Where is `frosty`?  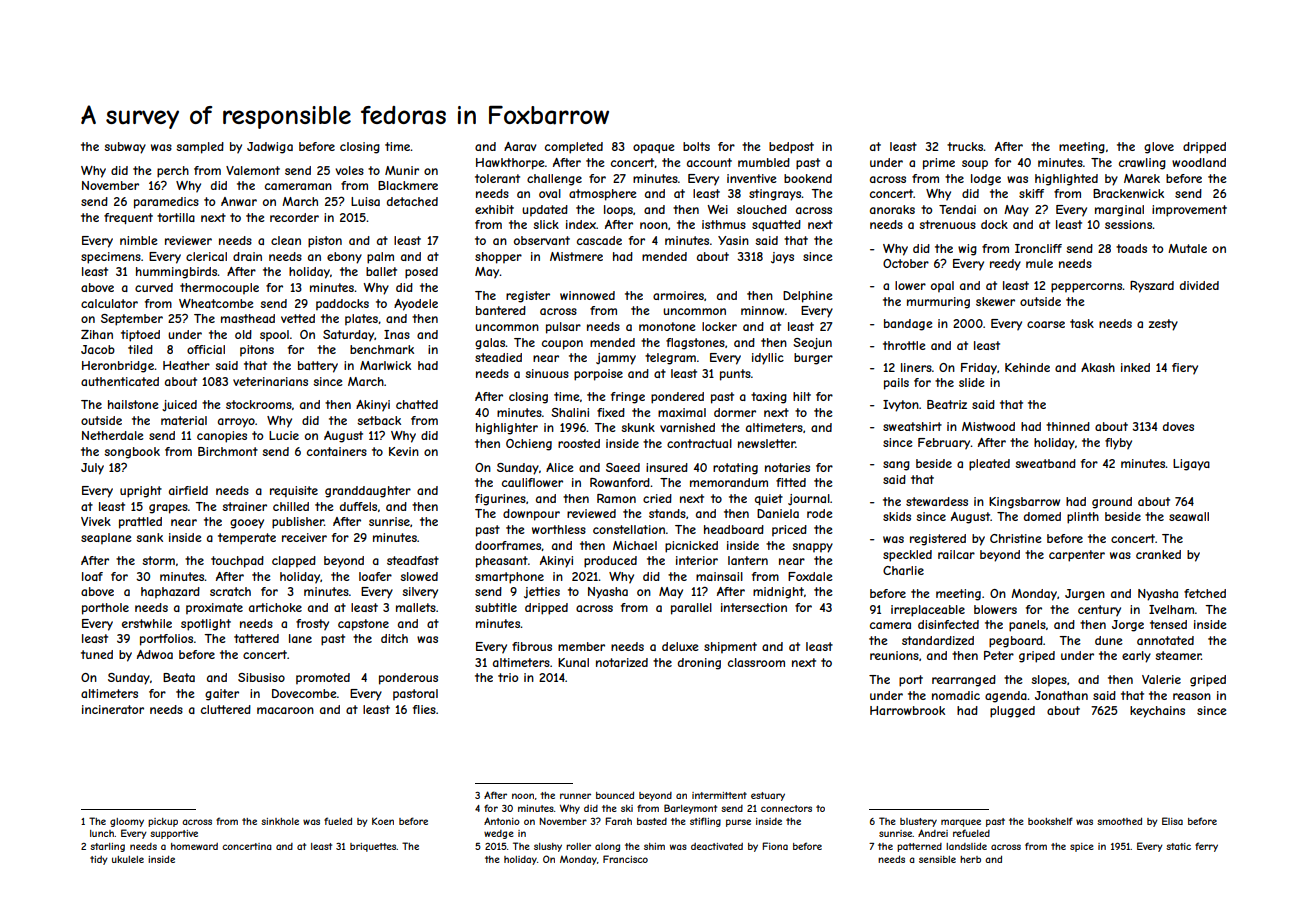 frosty is located at coordinates (312, 625).
